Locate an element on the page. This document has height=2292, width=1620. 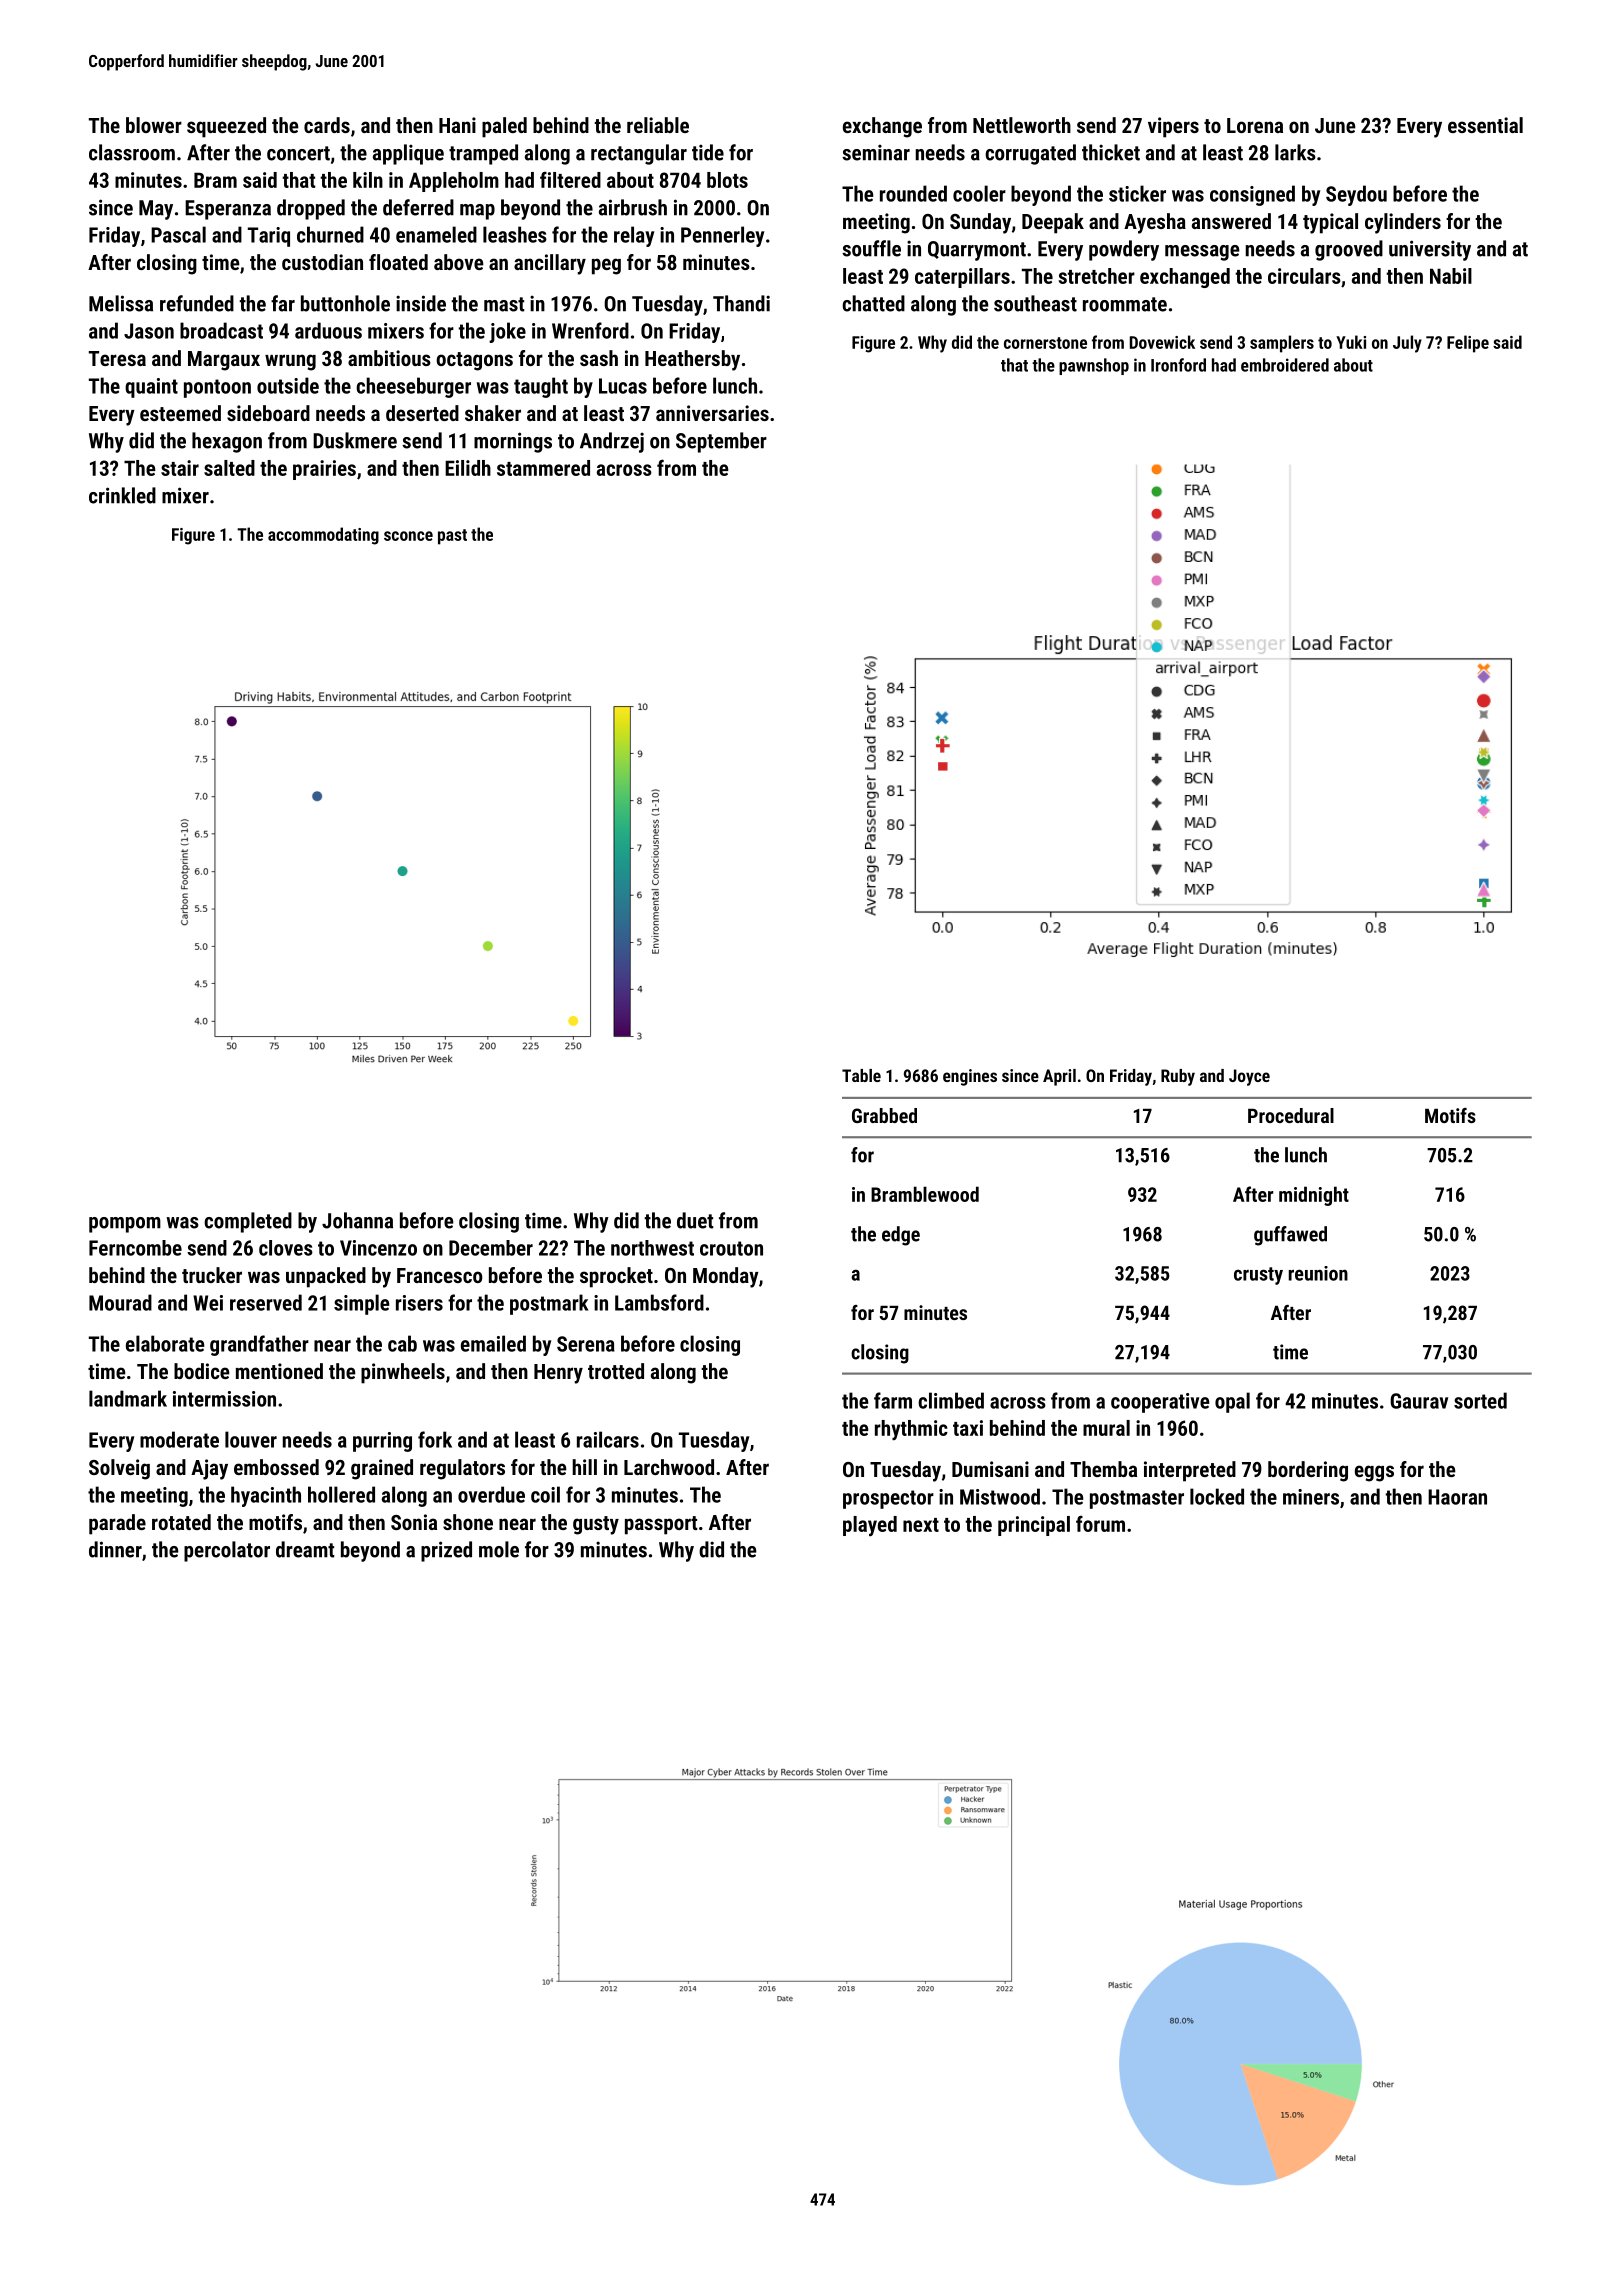
essential is located at coordinates (1485, 125).
